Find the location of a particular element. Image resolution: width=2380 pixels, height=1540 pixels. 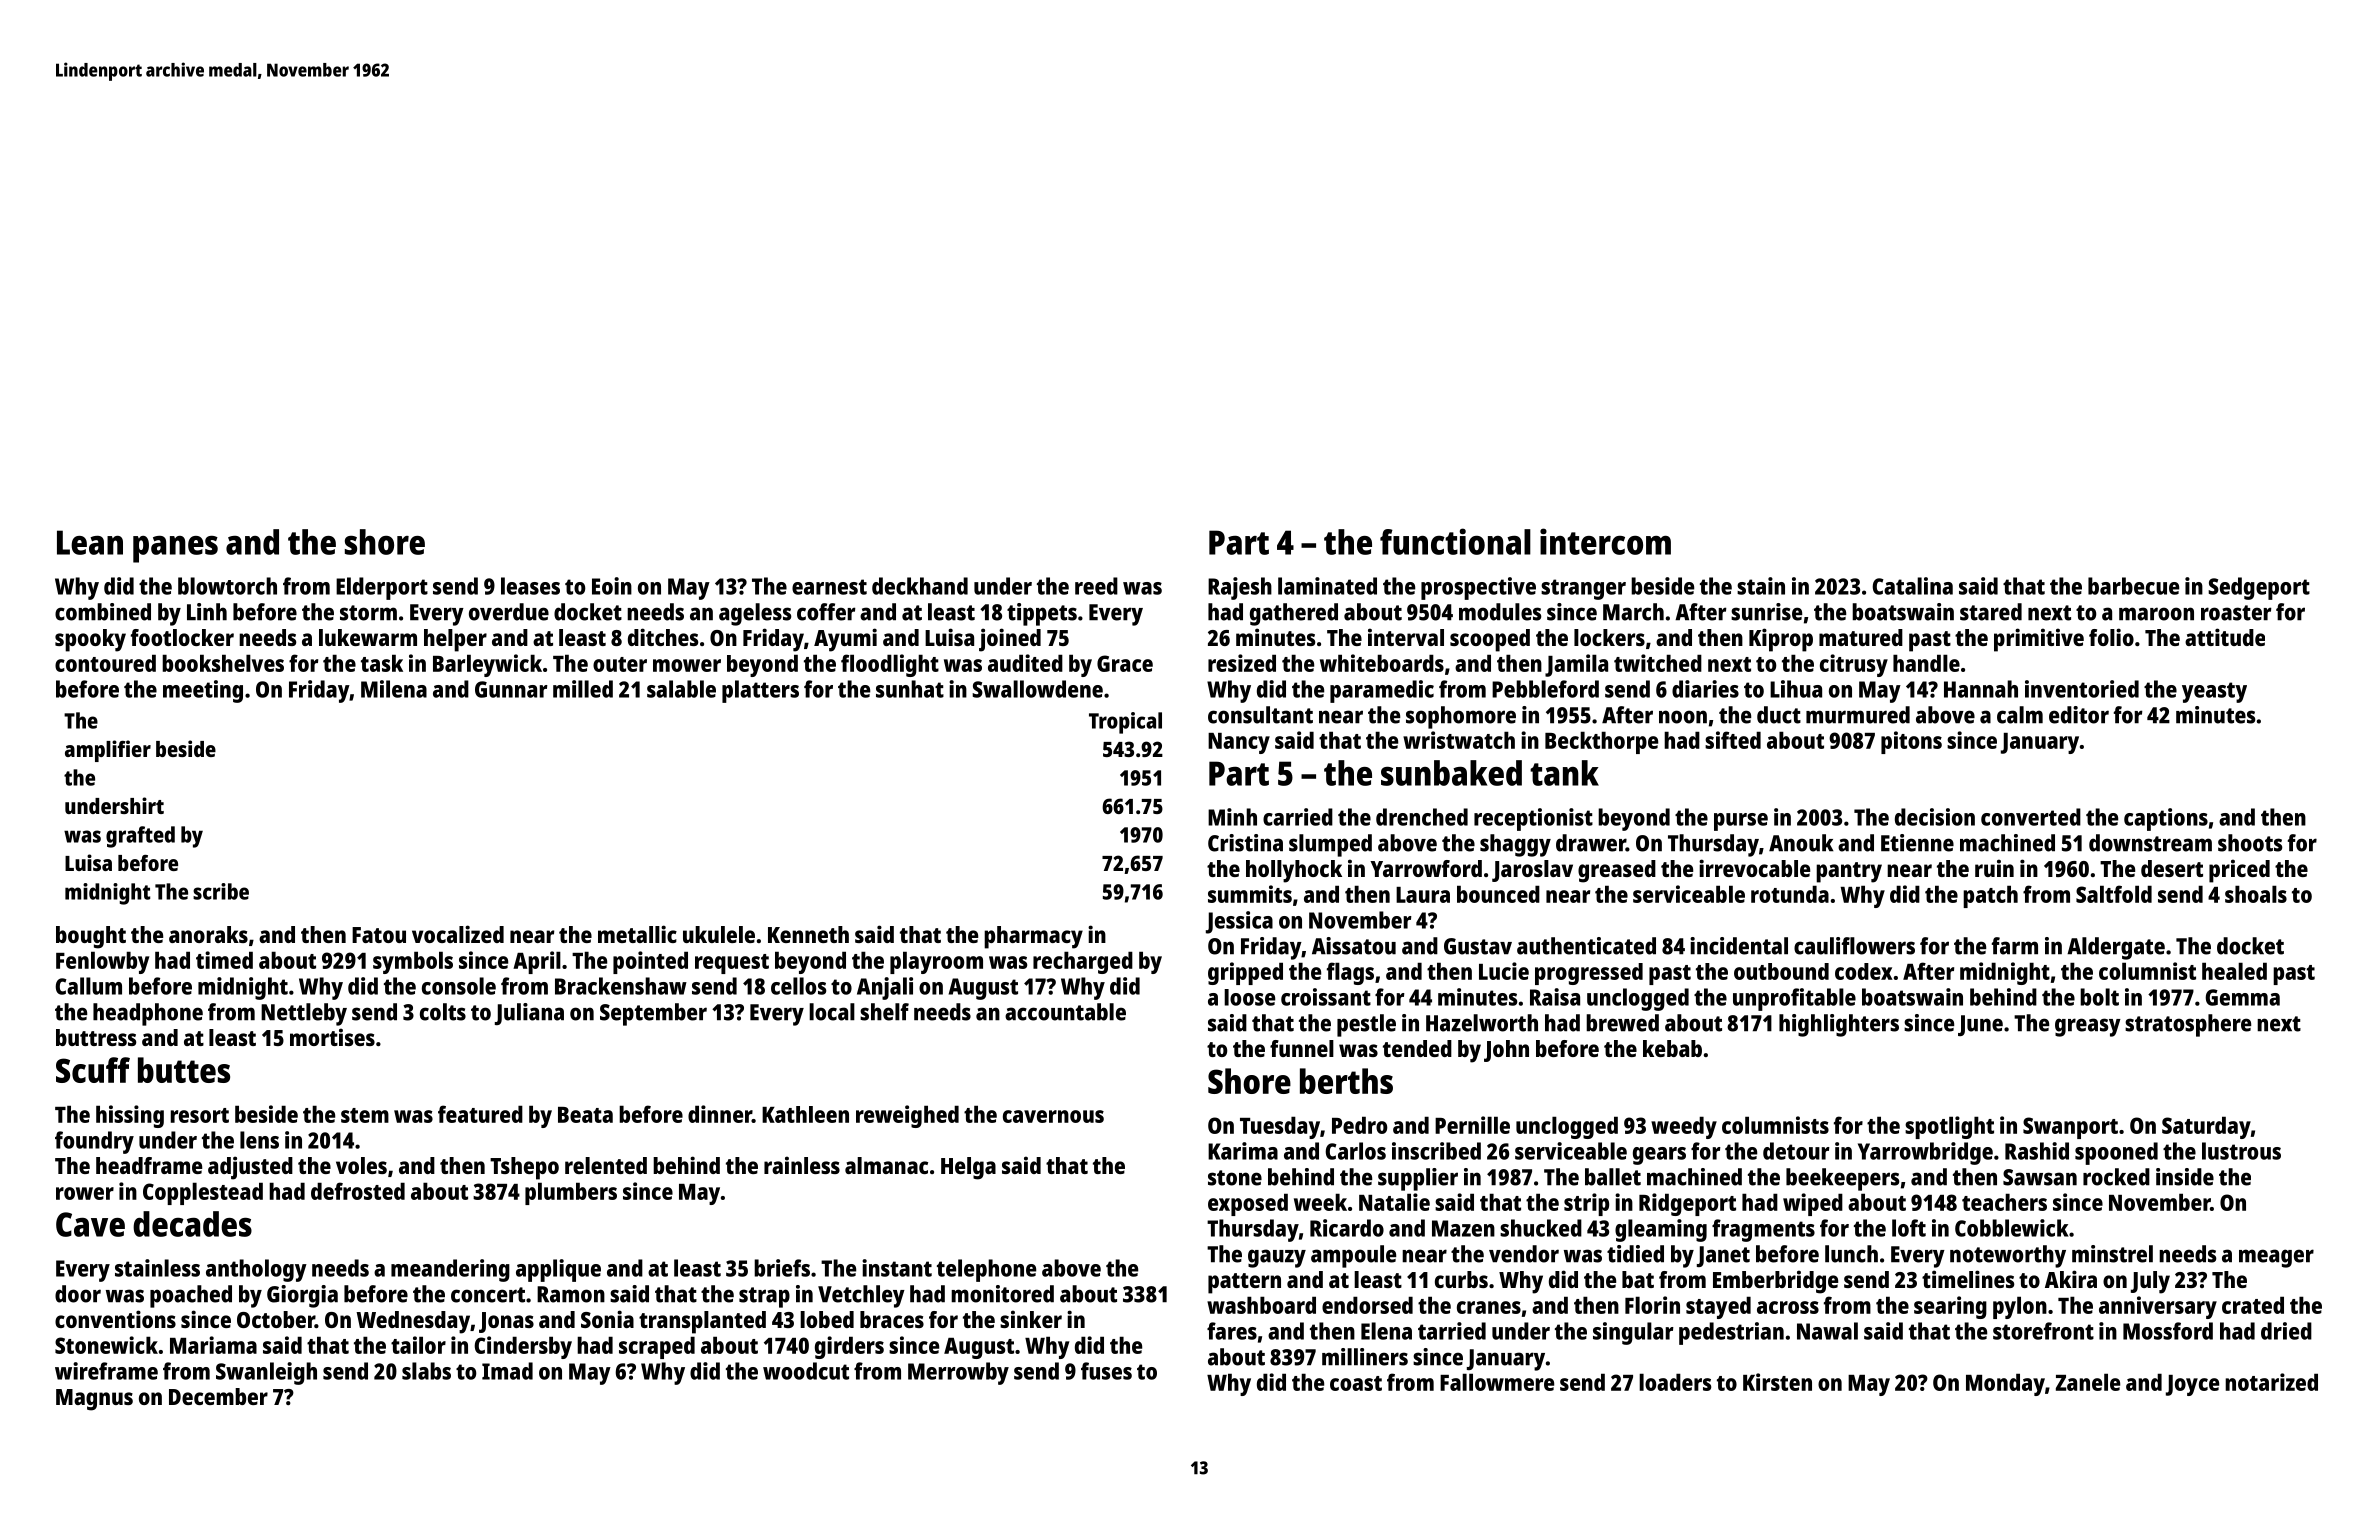

scraped is located at coordinates (657, 1347).
